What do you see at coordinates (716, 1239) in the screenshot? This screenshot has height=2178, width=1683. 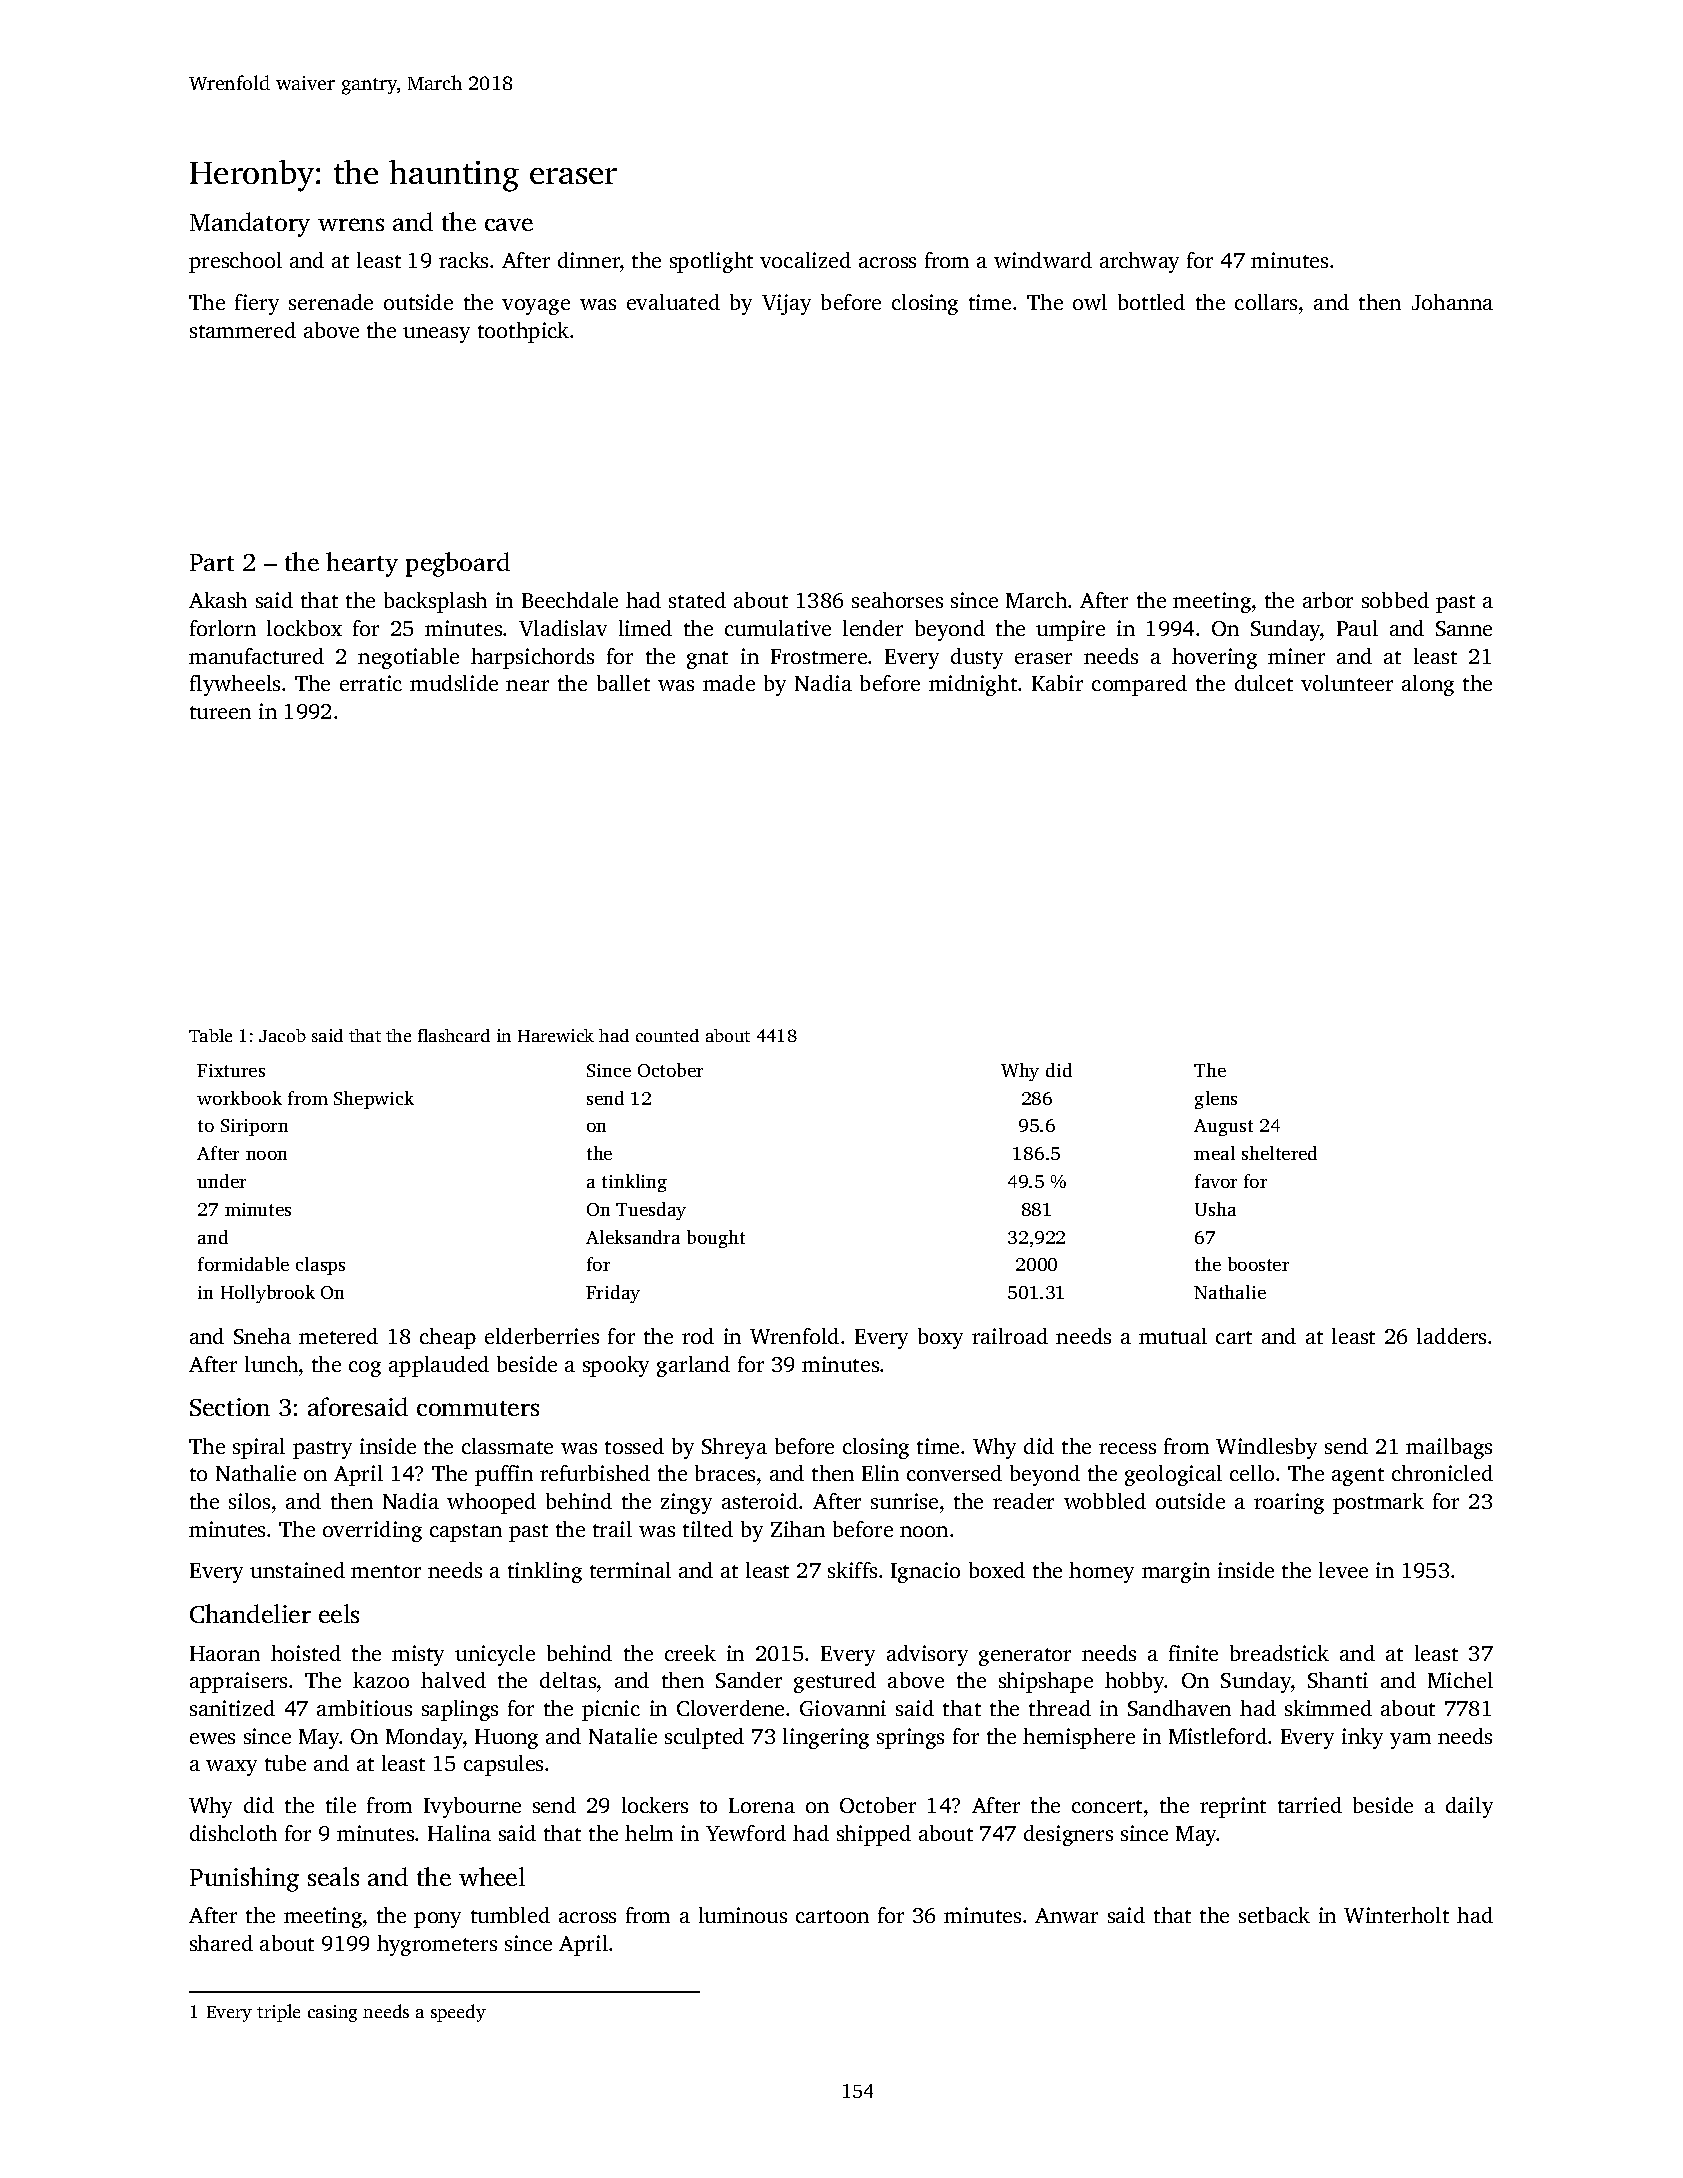 I see `bought` at bounding box center [716, 1239].
